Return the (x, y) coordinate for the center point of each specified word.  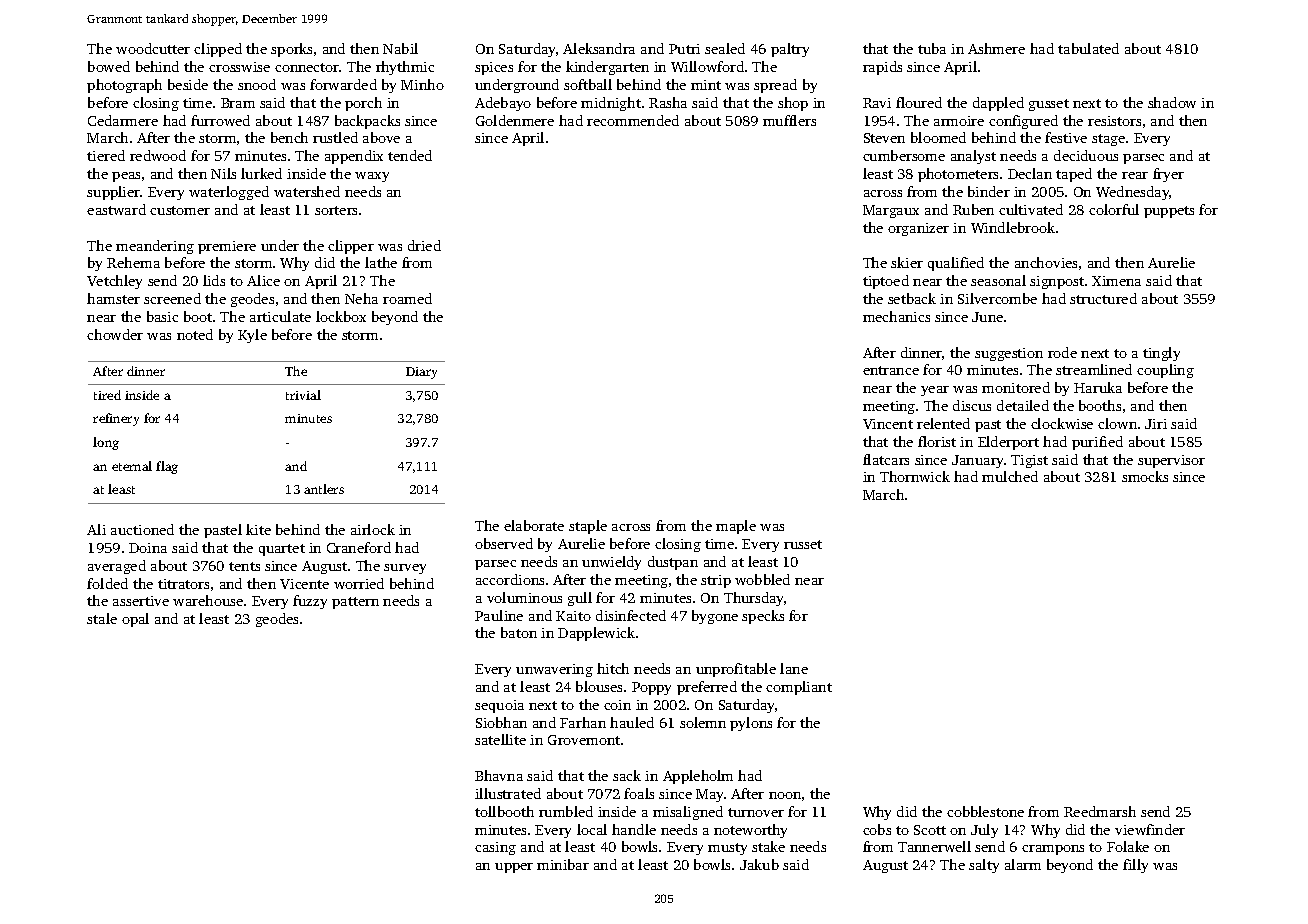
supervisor (1171, 461)
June (987, 317)
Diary (421, 373)
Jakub (759, 864)
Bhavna (499, 775)
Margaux (891, 211)
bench (289, 137)
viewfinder (1150, 829)
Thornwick (915, 476)
